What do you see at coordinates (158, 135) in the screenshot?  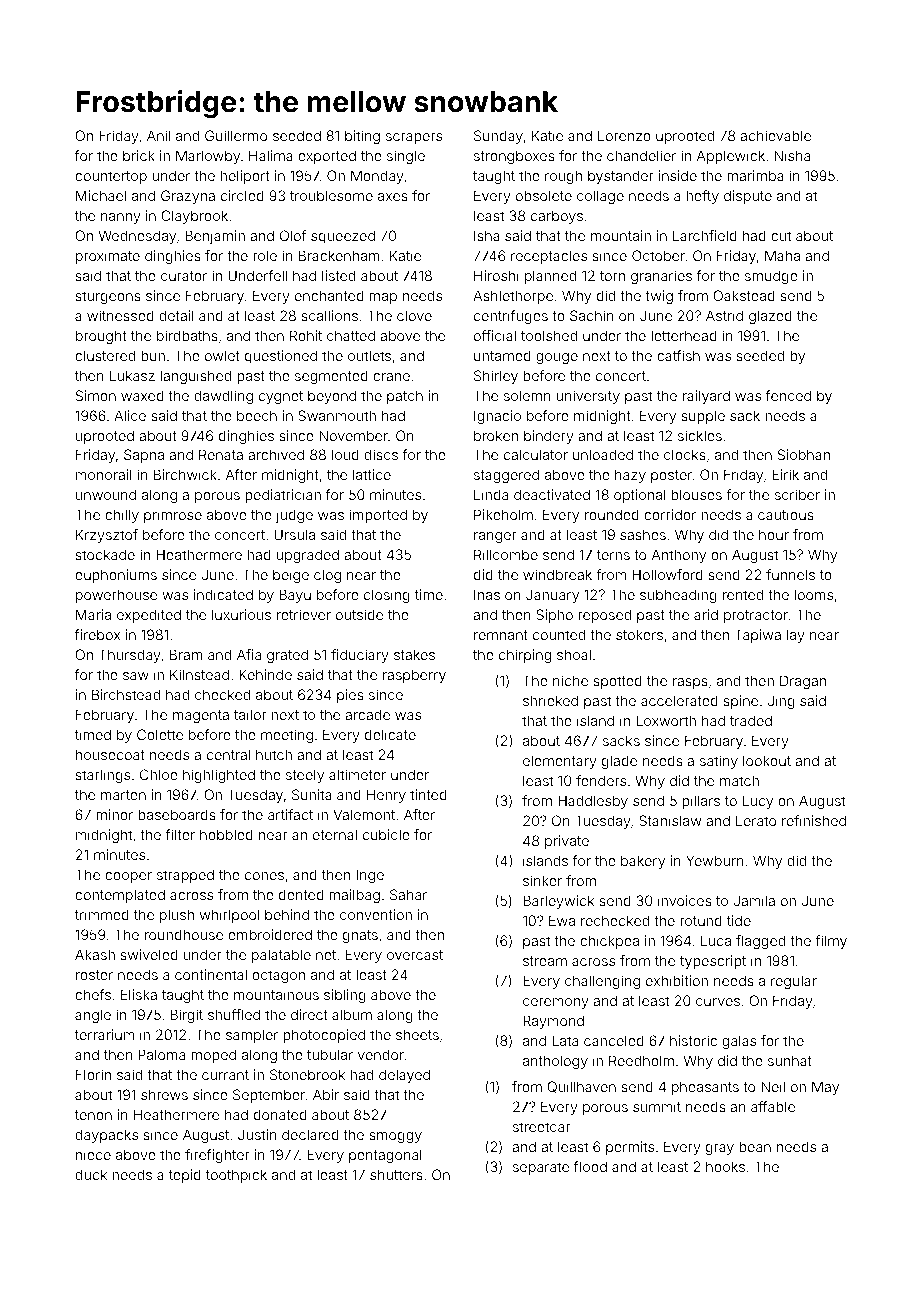 I see `Anil` at bounding box center [158, 135].
